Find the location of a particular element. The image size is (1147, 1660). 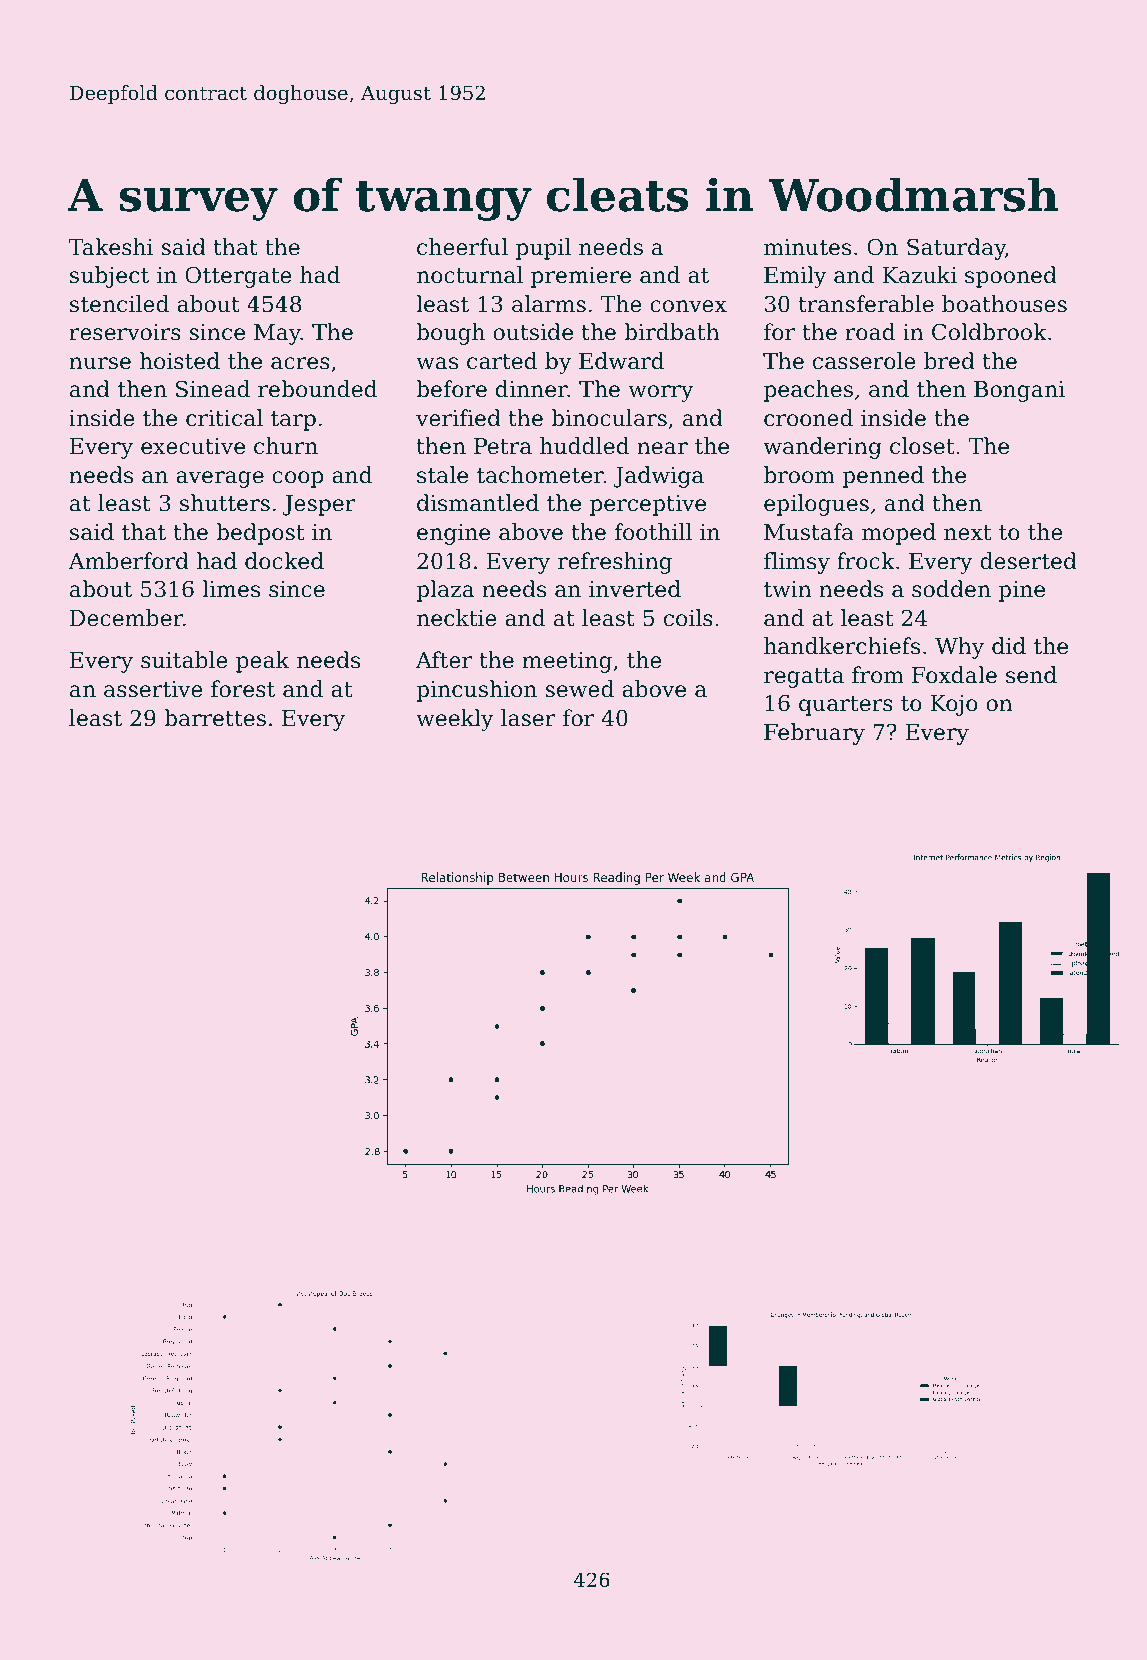

refreshing is located at coordinates (615, 563).
